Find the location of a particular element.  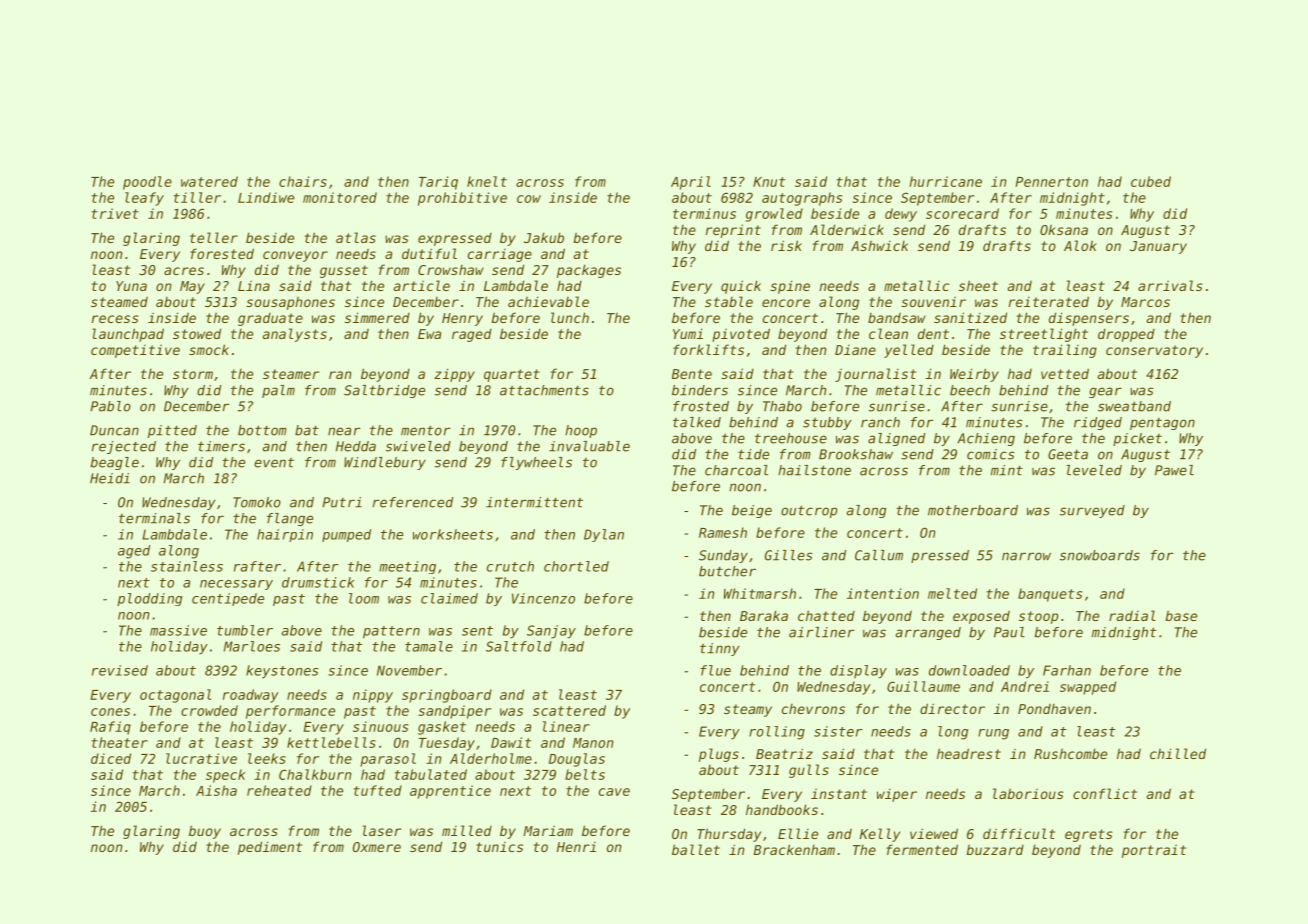

Brackenham is located at coordinates (794, 849).
